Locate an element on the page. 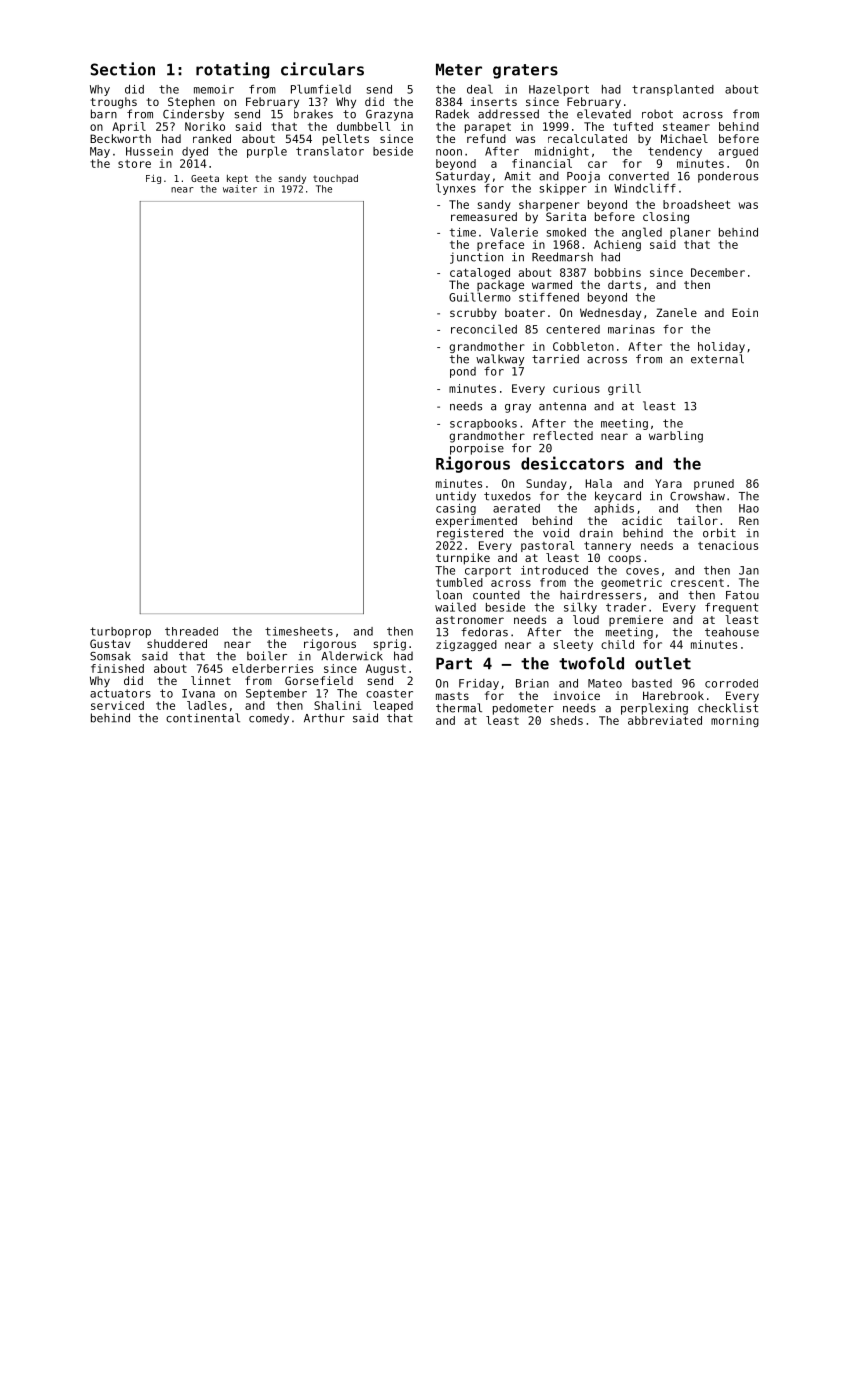  reconciled is located at coordinates (484, 329).
